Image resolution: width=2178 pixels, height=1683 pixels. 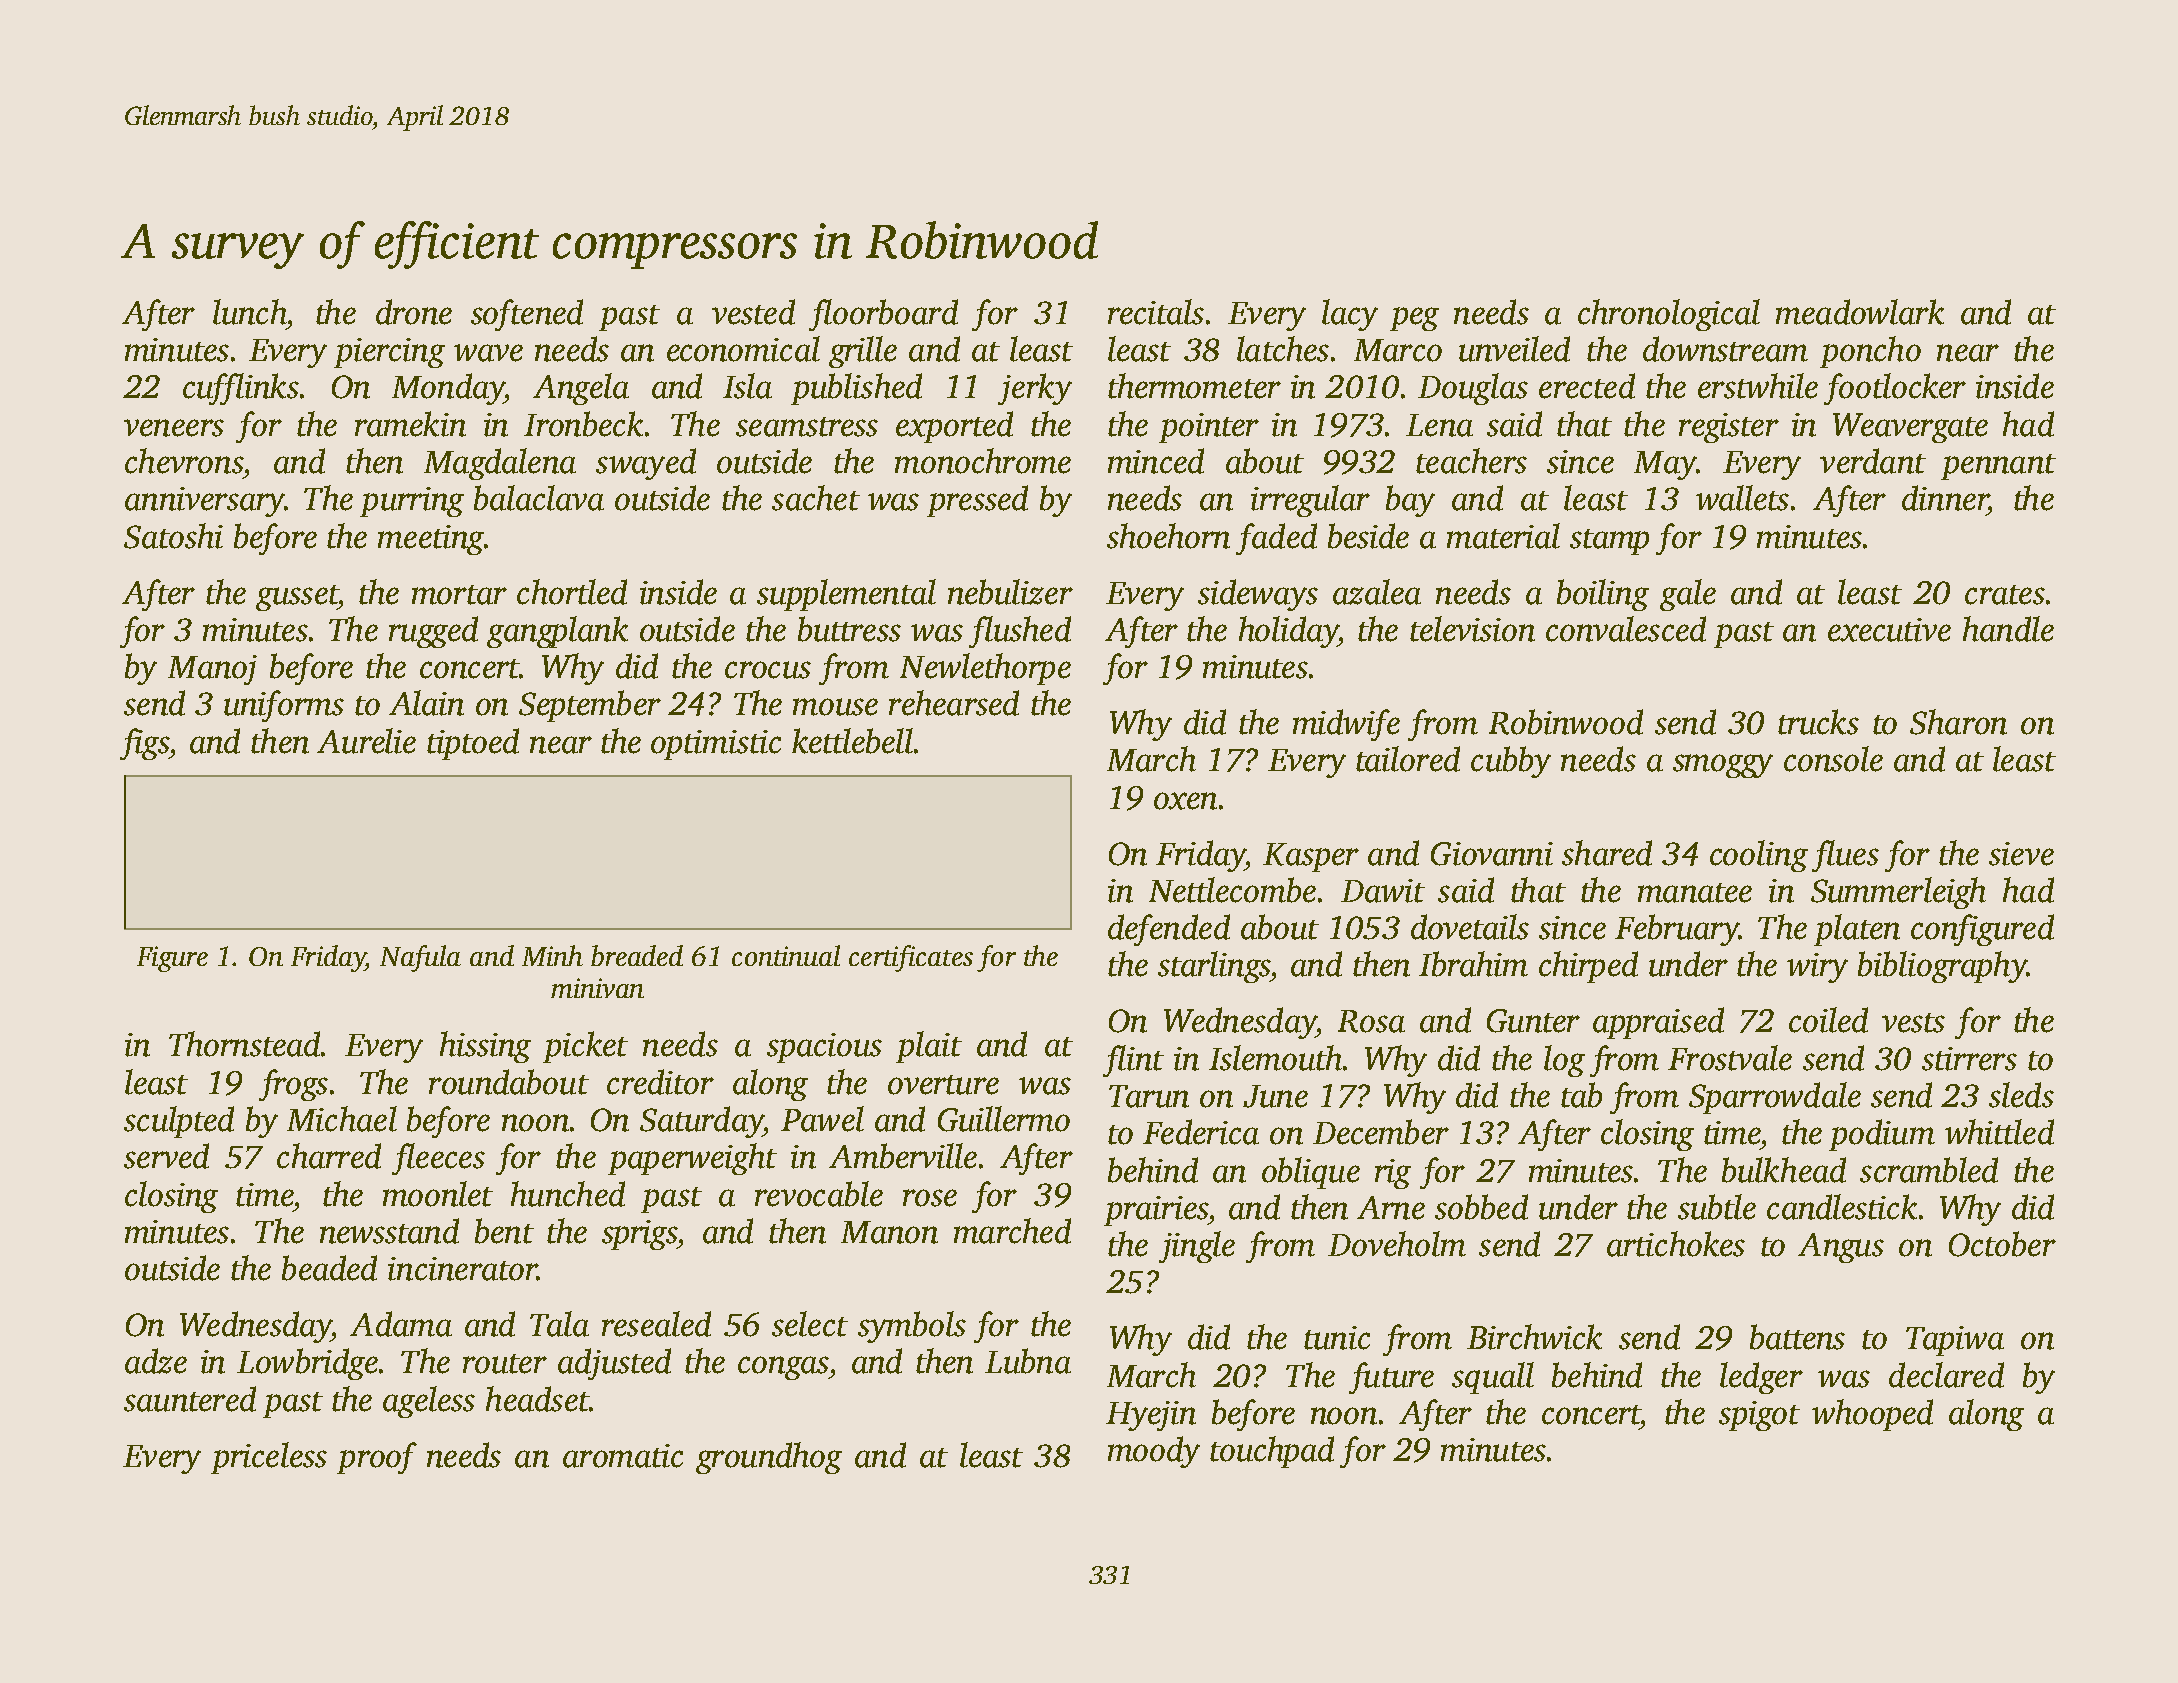 I want to click on groundhog, so click(x=769, y=1458).
